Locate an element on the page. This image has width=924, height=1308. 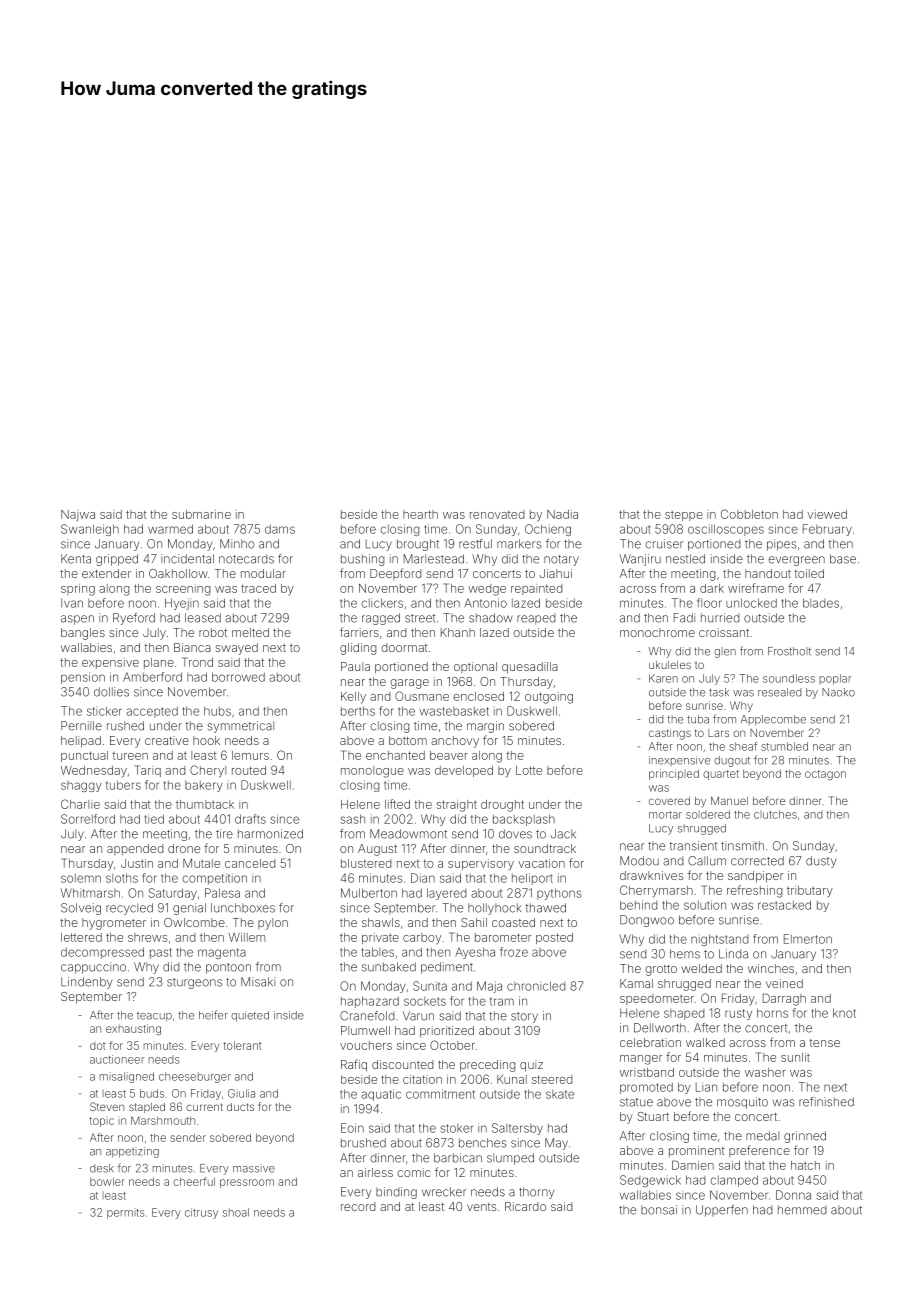
principled is located at coordinates (674, 774).
